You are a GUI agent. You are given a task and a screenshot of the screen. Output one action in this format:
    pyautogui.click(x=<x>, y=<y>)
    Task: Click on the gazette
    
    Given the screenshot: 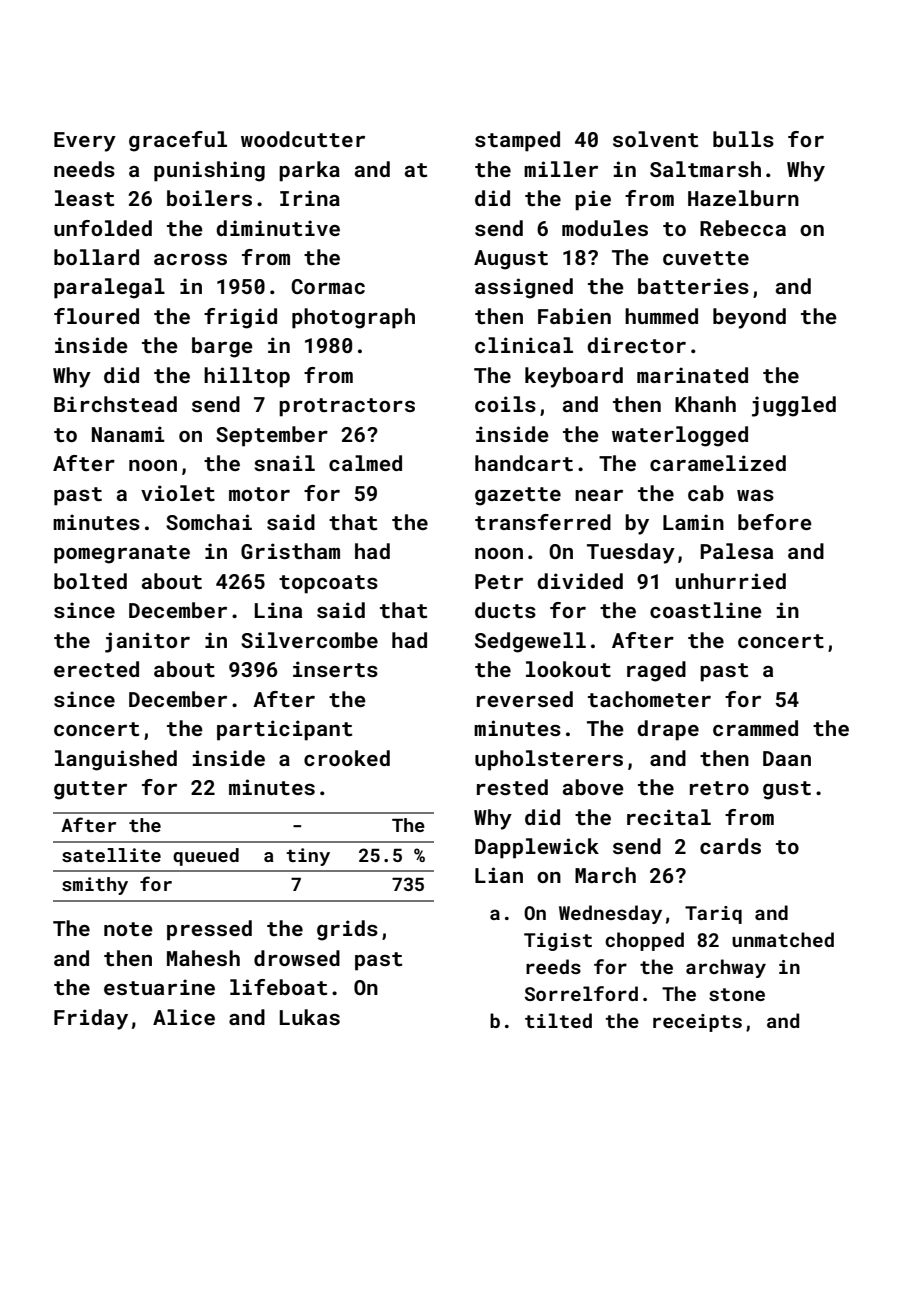 What is the action you would take?
    pyautogui.click(x=518, y=496)
